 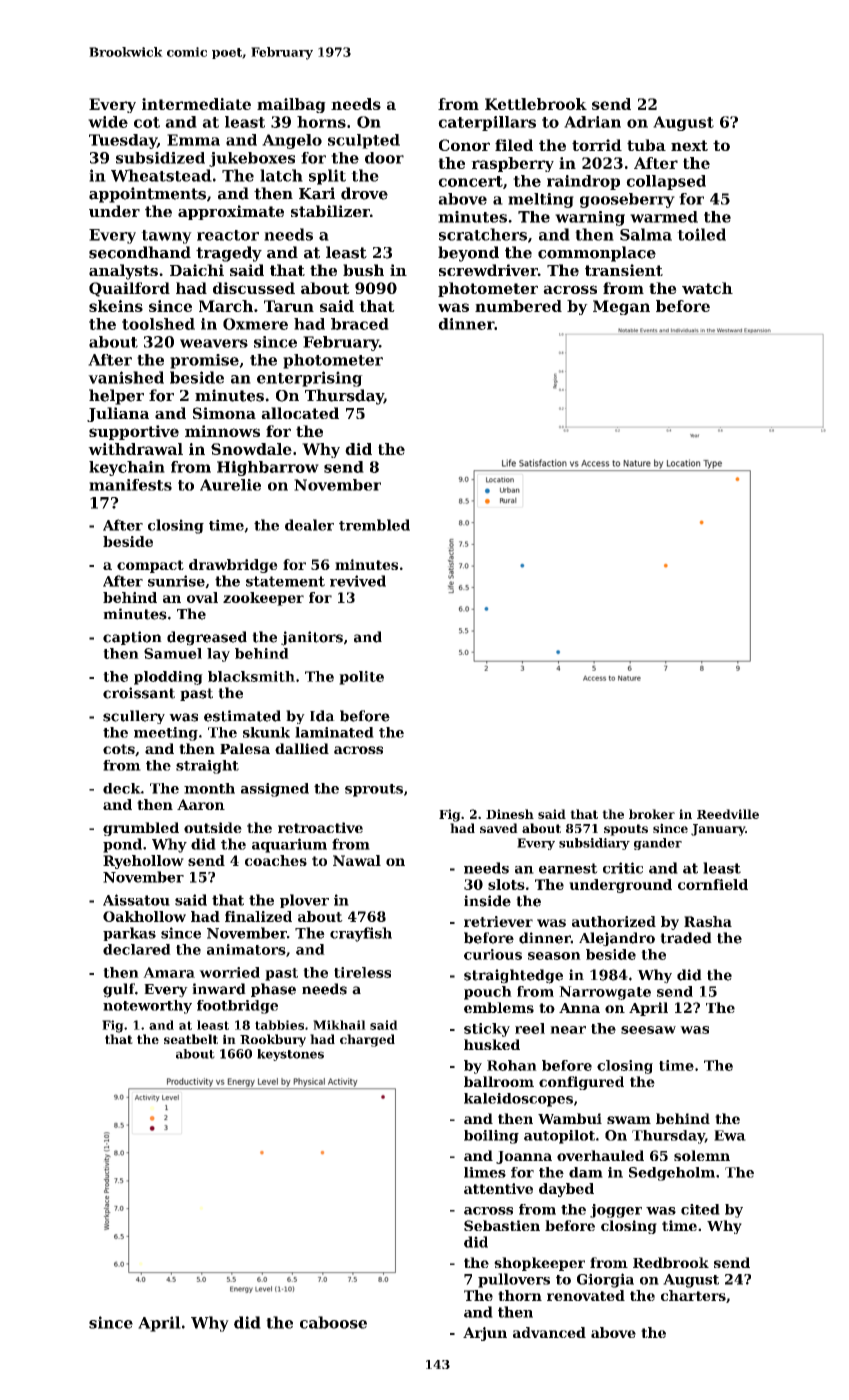 What do you see at coordinates (536, 104) in the image?
I see `Kettlebrook` at bounding box center [536, 104].
